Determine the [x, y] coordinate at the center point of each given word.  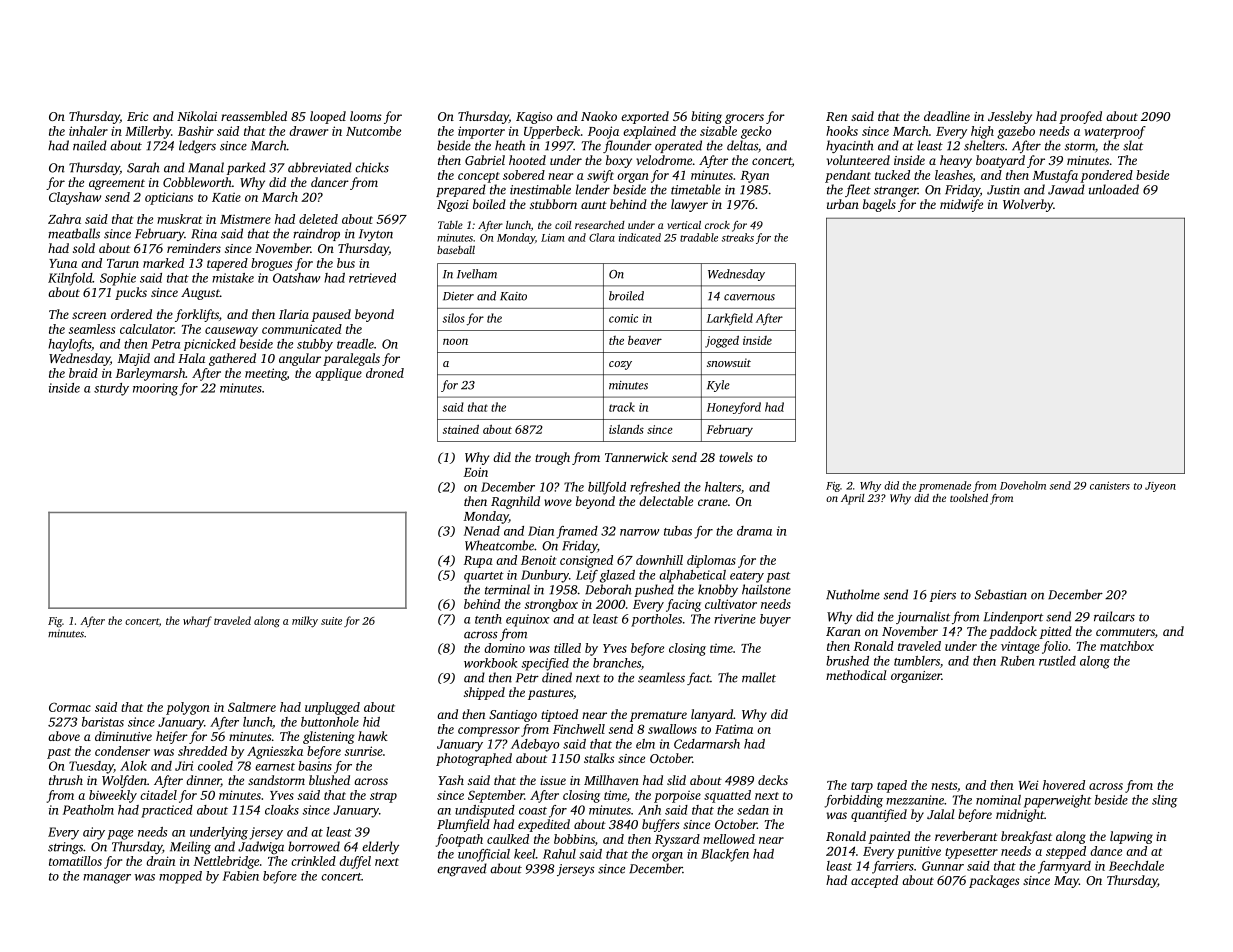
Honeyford [734, 408]
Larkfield [730, 319]
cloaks [282, 810]
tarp [862, 787]
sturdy [111, 389]
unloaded [1114, 189]
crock [717, 225]
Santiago [513, 716]
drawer [308, 131]
